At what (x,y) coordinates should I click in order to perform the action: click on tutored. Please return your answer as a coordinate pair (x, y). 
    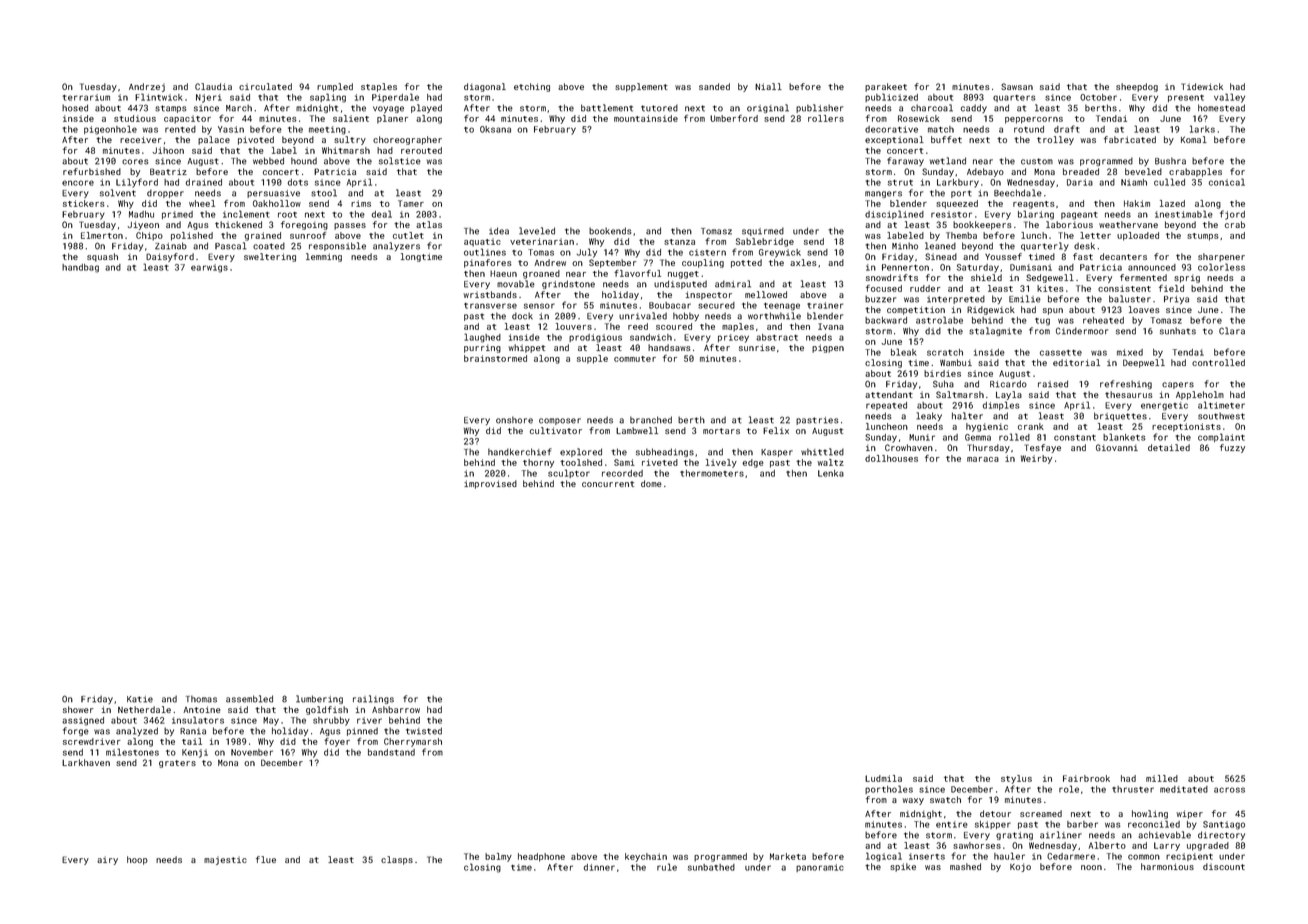
    Looking at the image, I should click on (659, 108).
